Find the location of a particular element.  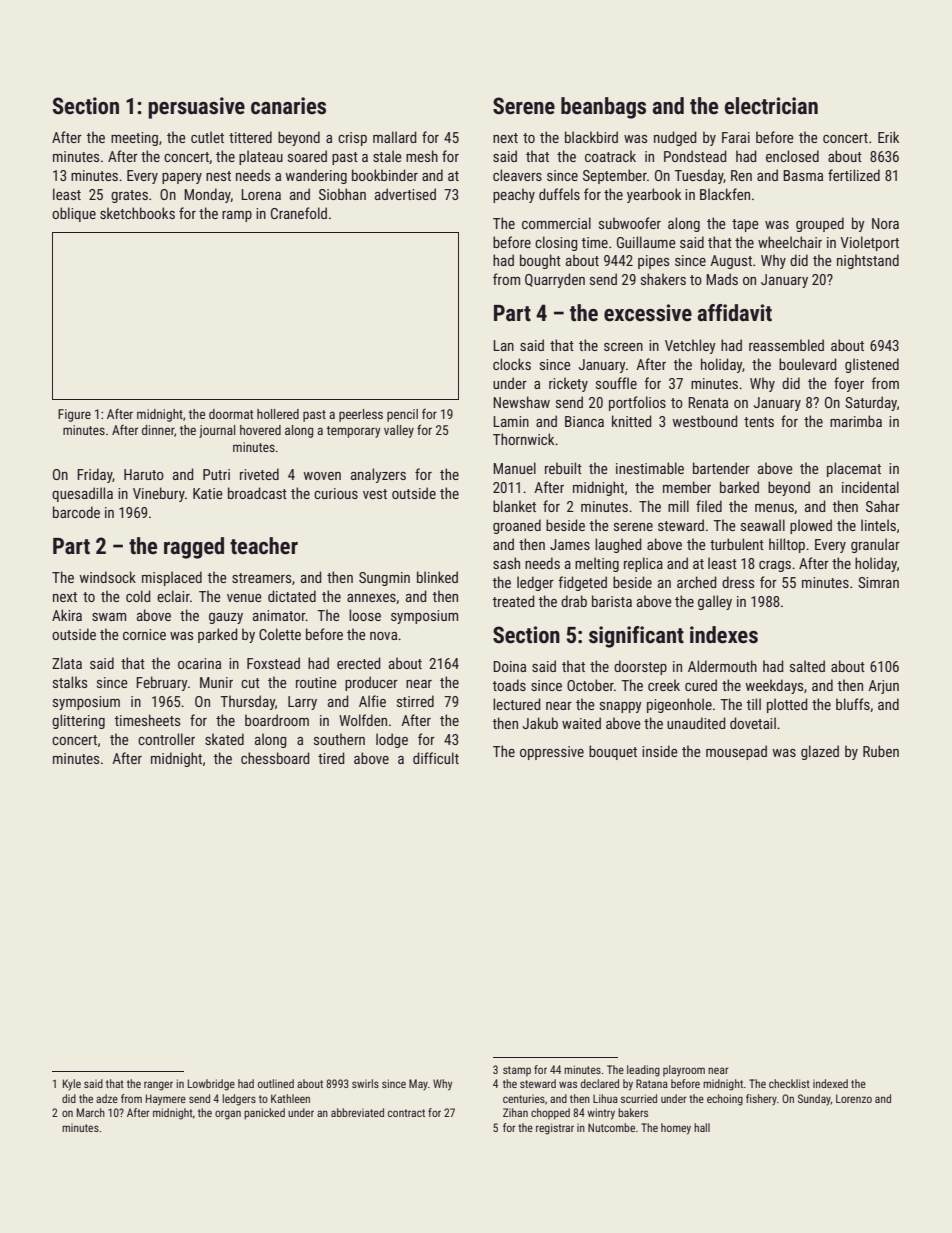

venue is located at coordinates (244, 598).
